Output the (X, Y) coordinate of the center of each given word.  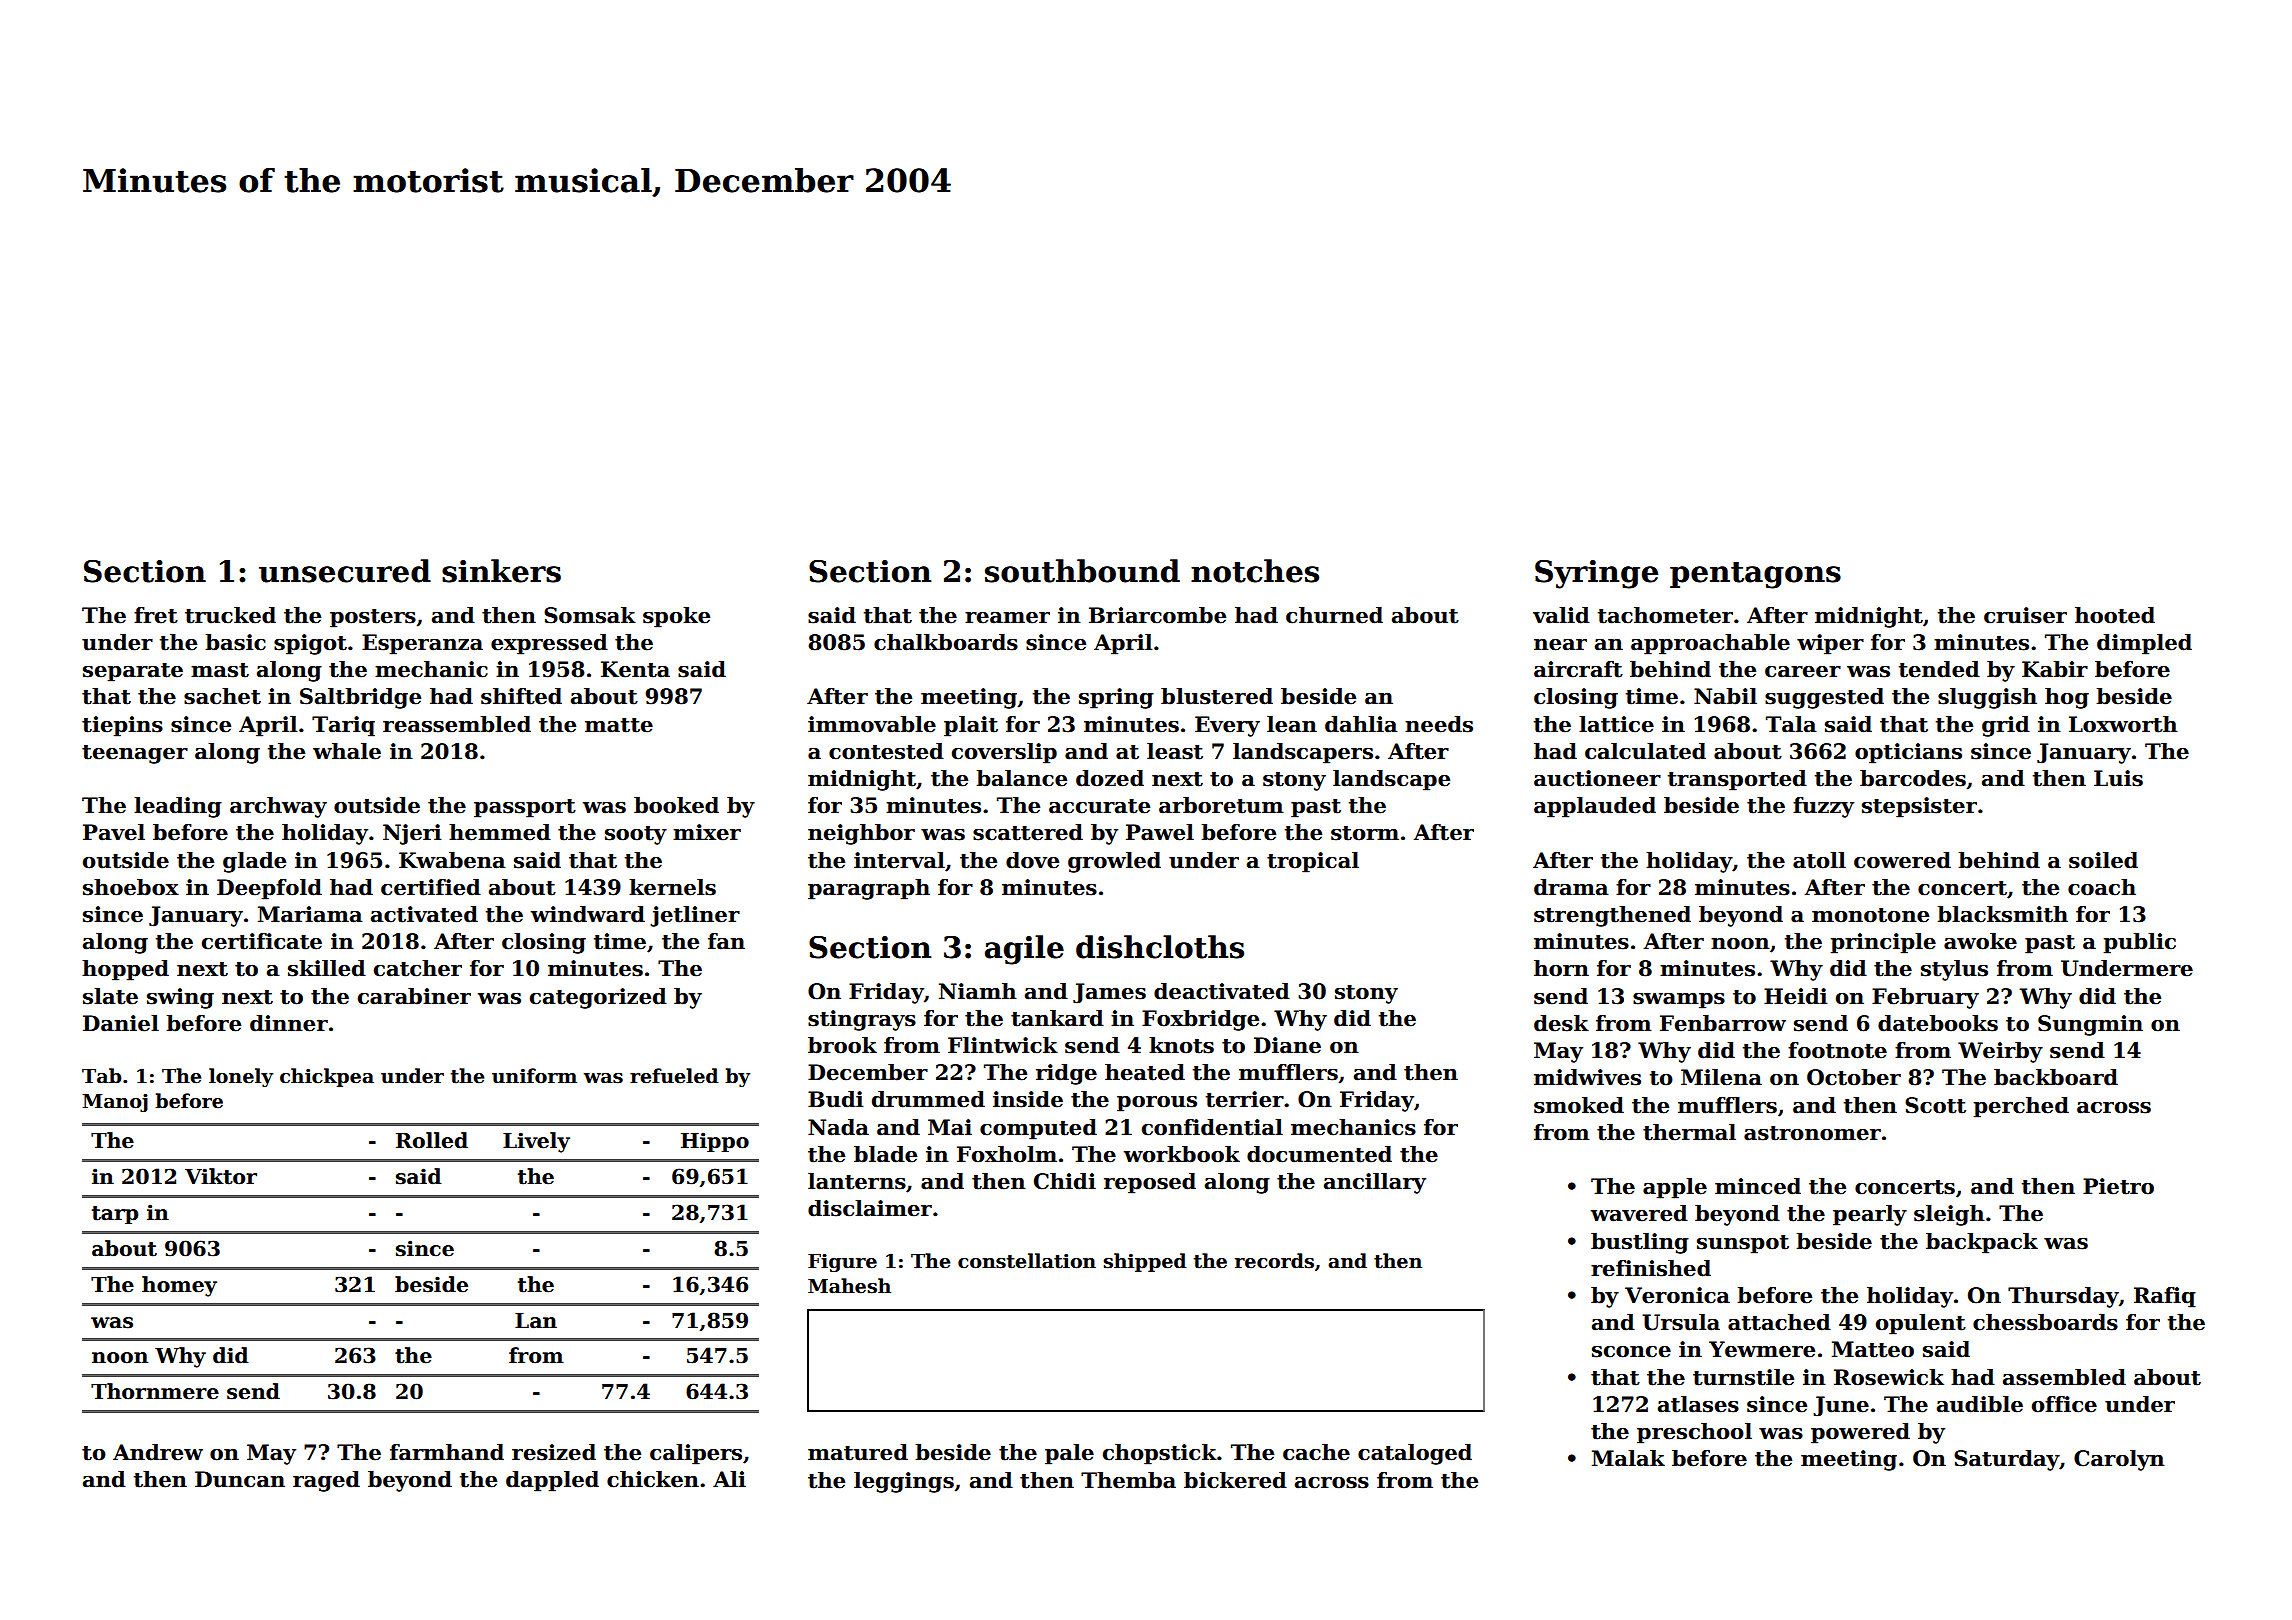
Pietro (2118, 1186)
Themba (1128, 1480)
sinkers (501, 571)
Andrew (158, 1452)
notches (1255, 571)
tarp (115, 1215)
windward (588, 914)
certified (431, 887)
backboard (2056, 1077)
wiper (1830, 644)
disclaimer (870, 1208)
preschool (1694, 1433)
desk (1561, 1023)
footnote (1837, 1050)
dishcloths (1160, 947)
